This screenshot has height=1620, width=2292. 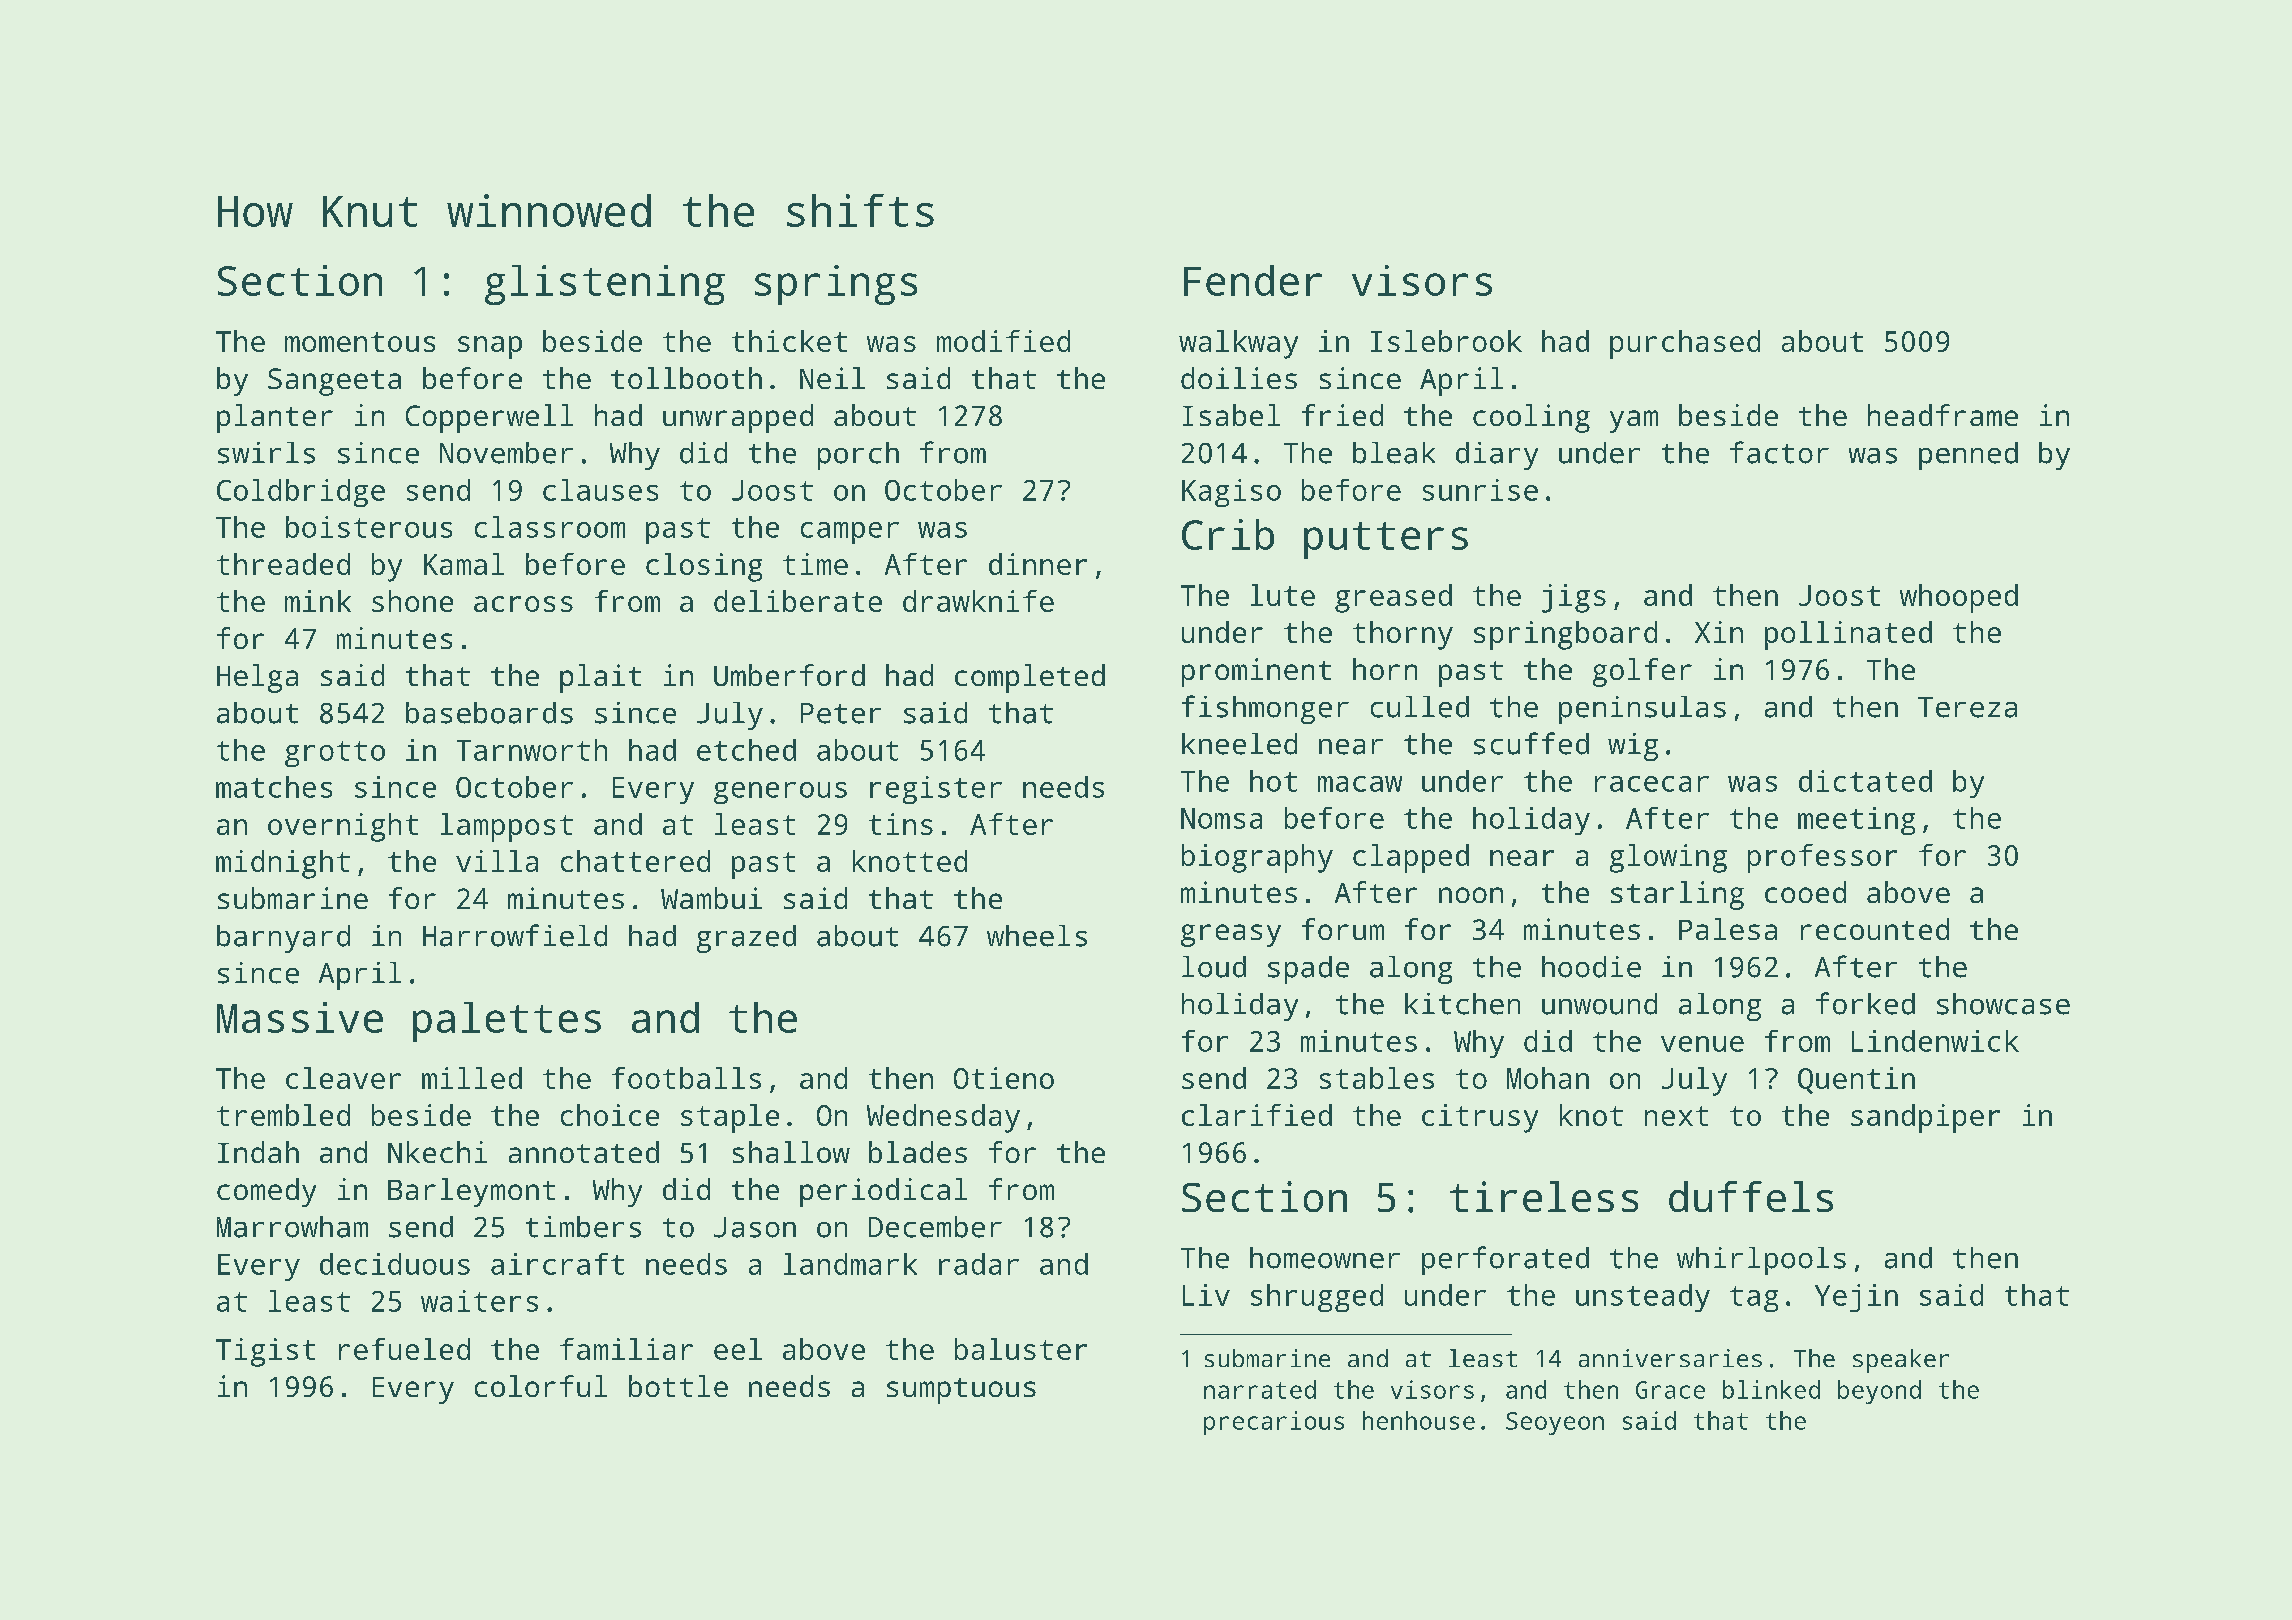 I want to click on recounted, so click(x=1875, y=929).
